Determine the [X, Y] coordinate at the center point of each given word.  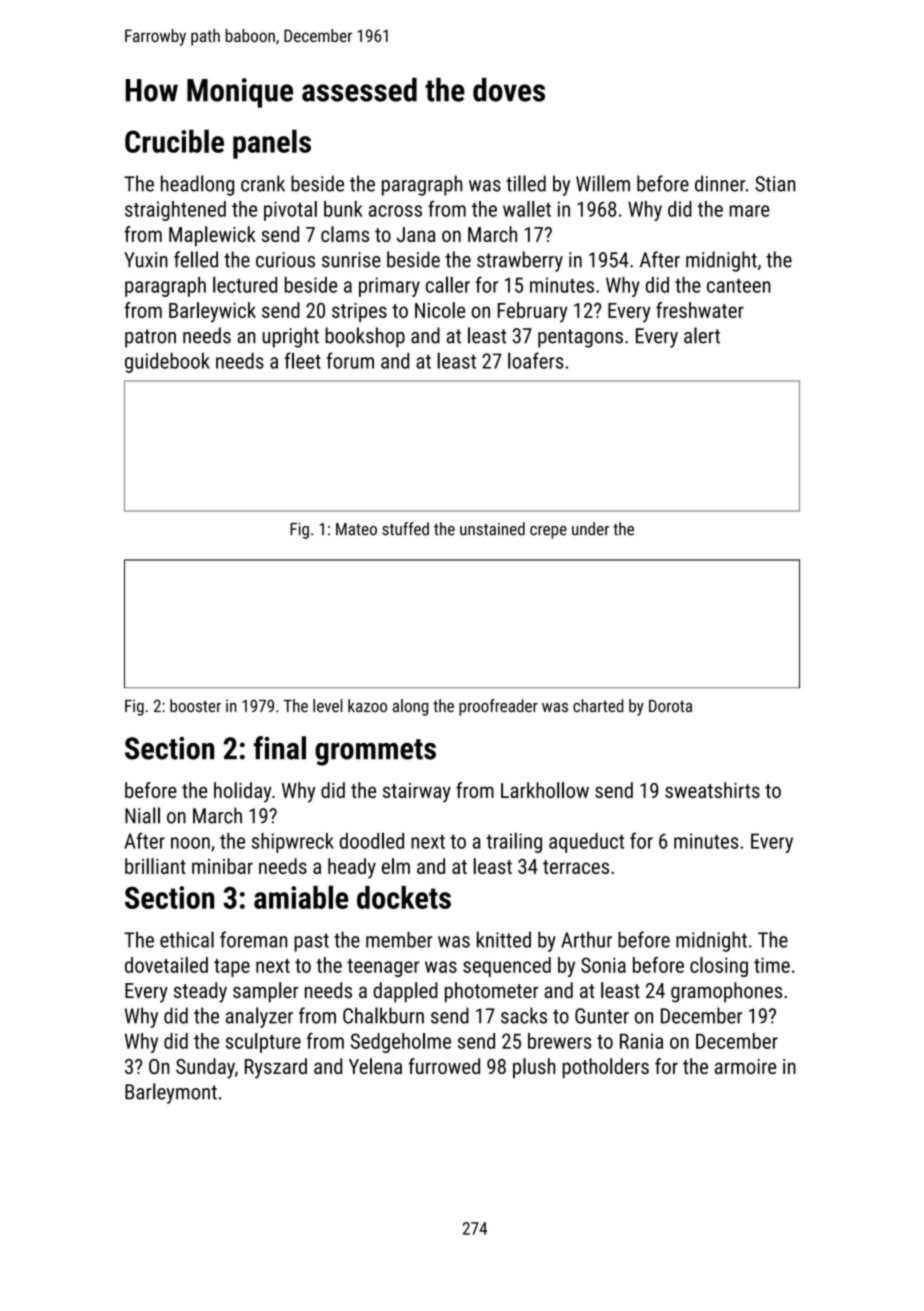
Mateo [356, 529]
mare [749, 211]
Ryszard [276, 1068]
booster [195, 705]
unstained [492, 529]
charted [598, 705]
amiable [301, 897]
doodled [372, 841]
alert [702, 335]
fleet [303, 360]
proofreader [498, 707]
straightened [175, 211]
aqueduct [586, 843]
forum [350, 360]
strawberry [520, 261]
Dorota [670, 706]
